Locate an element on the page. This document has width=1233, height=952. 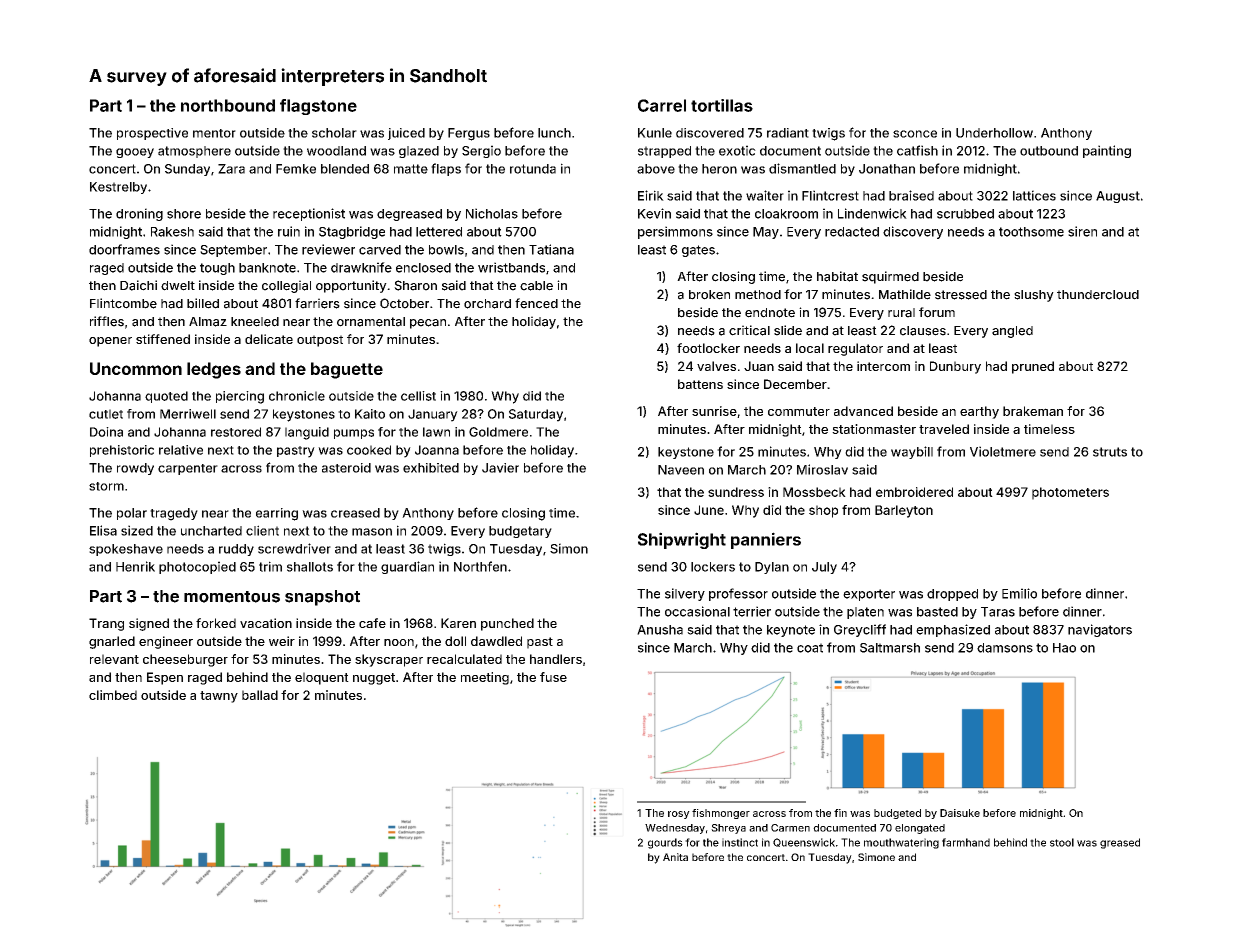
Nicholas is located at coordinates (492, 213).
